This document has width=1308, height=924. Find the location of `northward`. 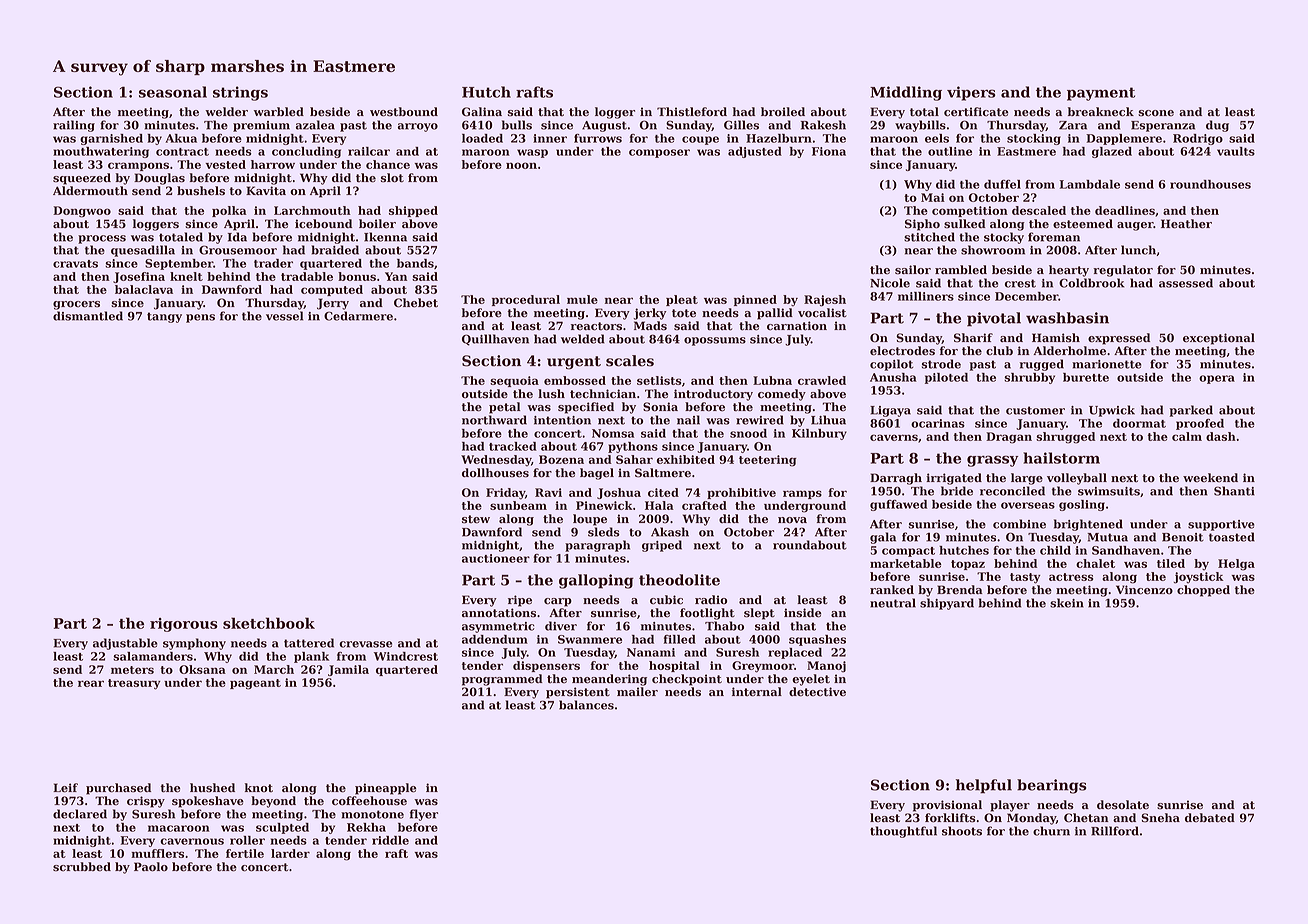

northward is located at coordinates (494, 420).
